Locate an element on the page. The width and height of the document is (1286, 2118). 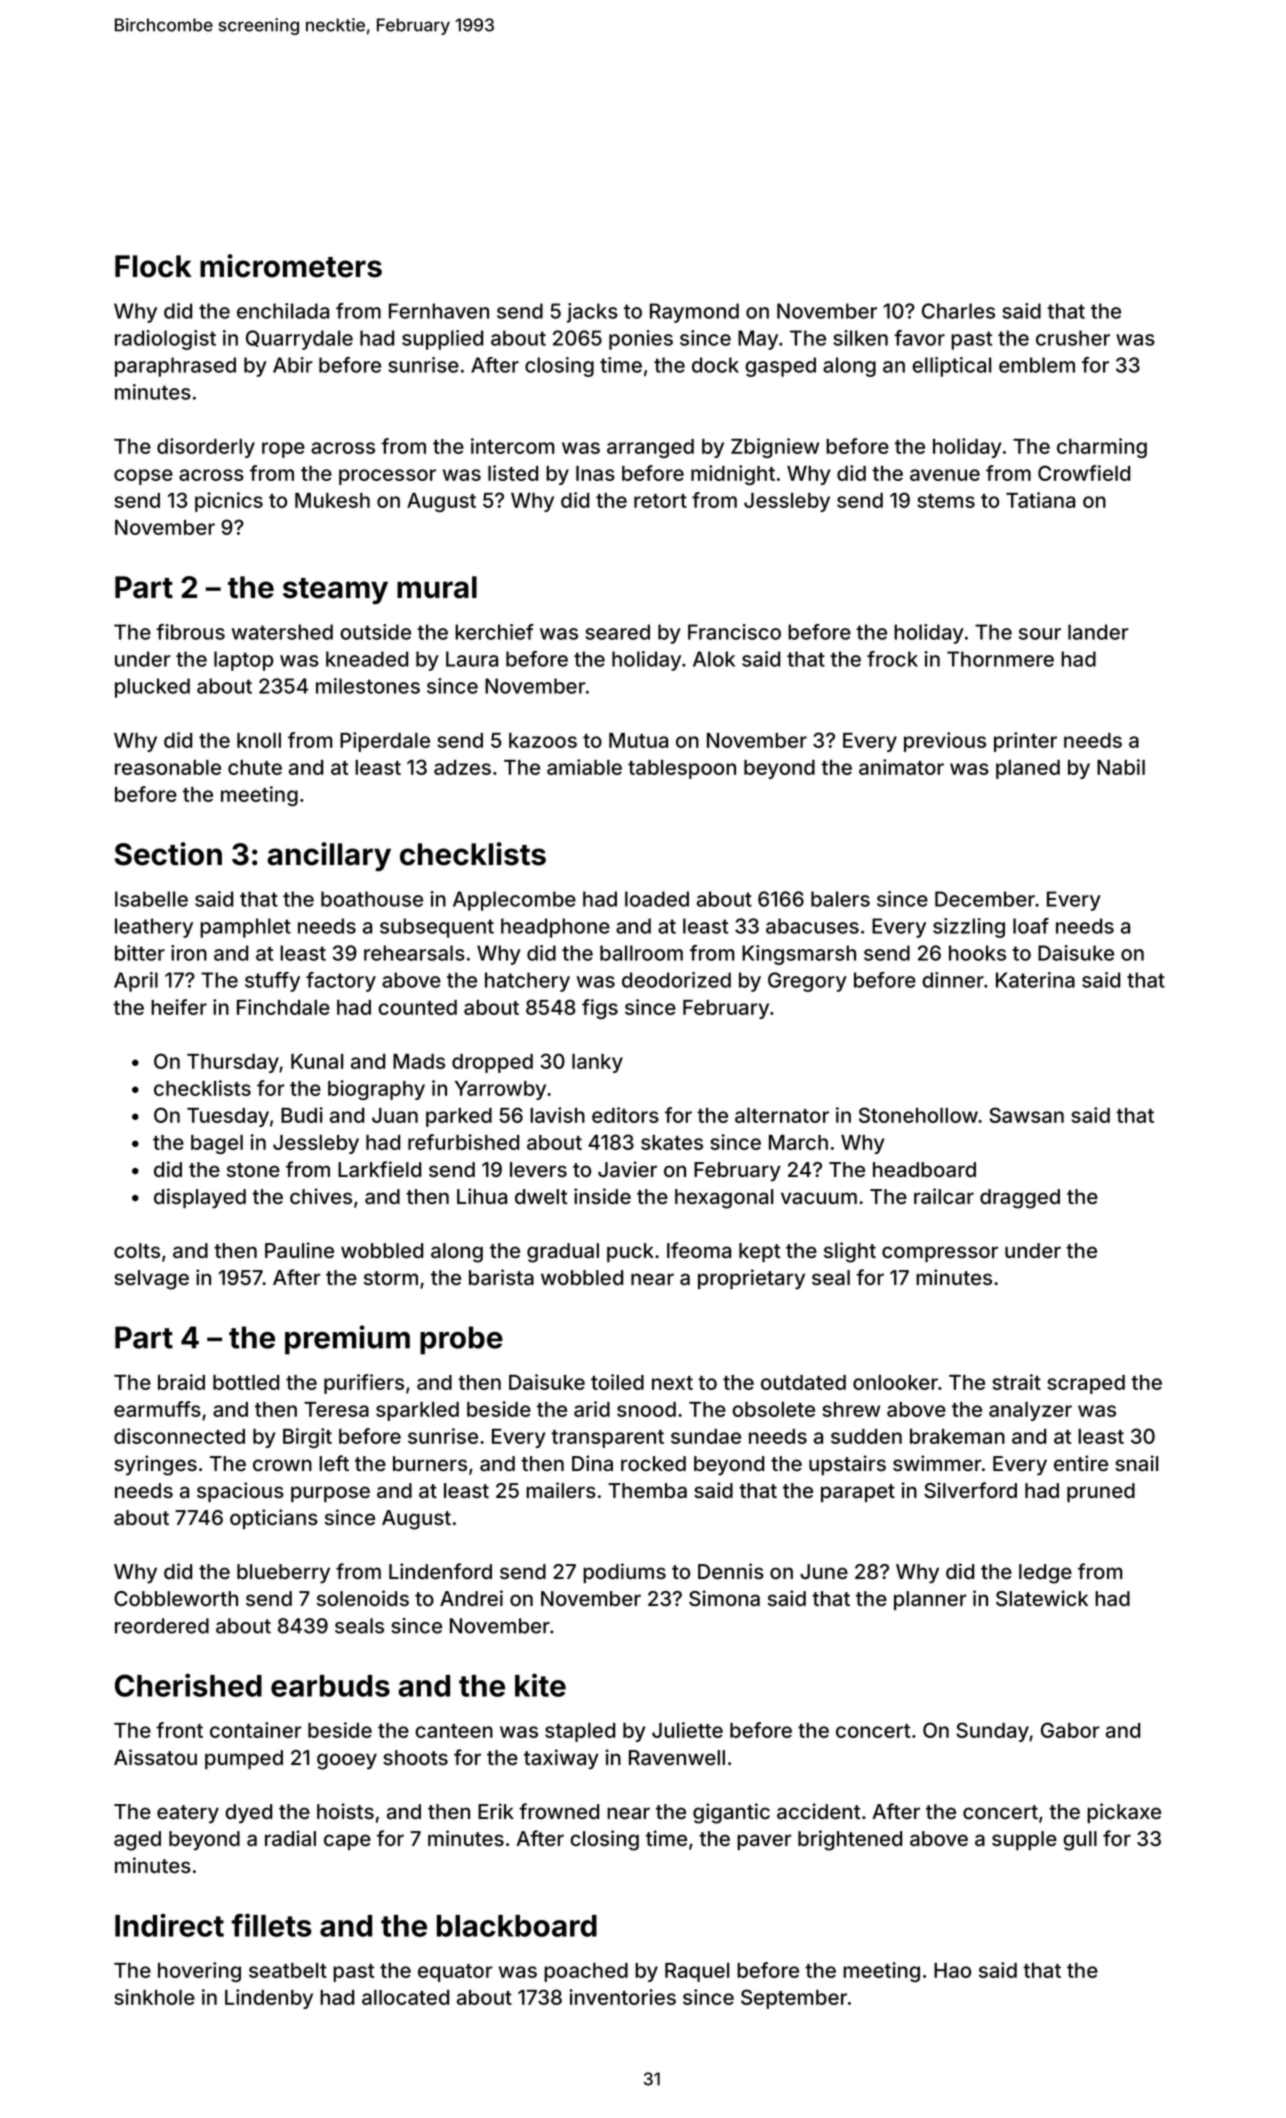
Quarrydale is located at coordinates (299, 340).
